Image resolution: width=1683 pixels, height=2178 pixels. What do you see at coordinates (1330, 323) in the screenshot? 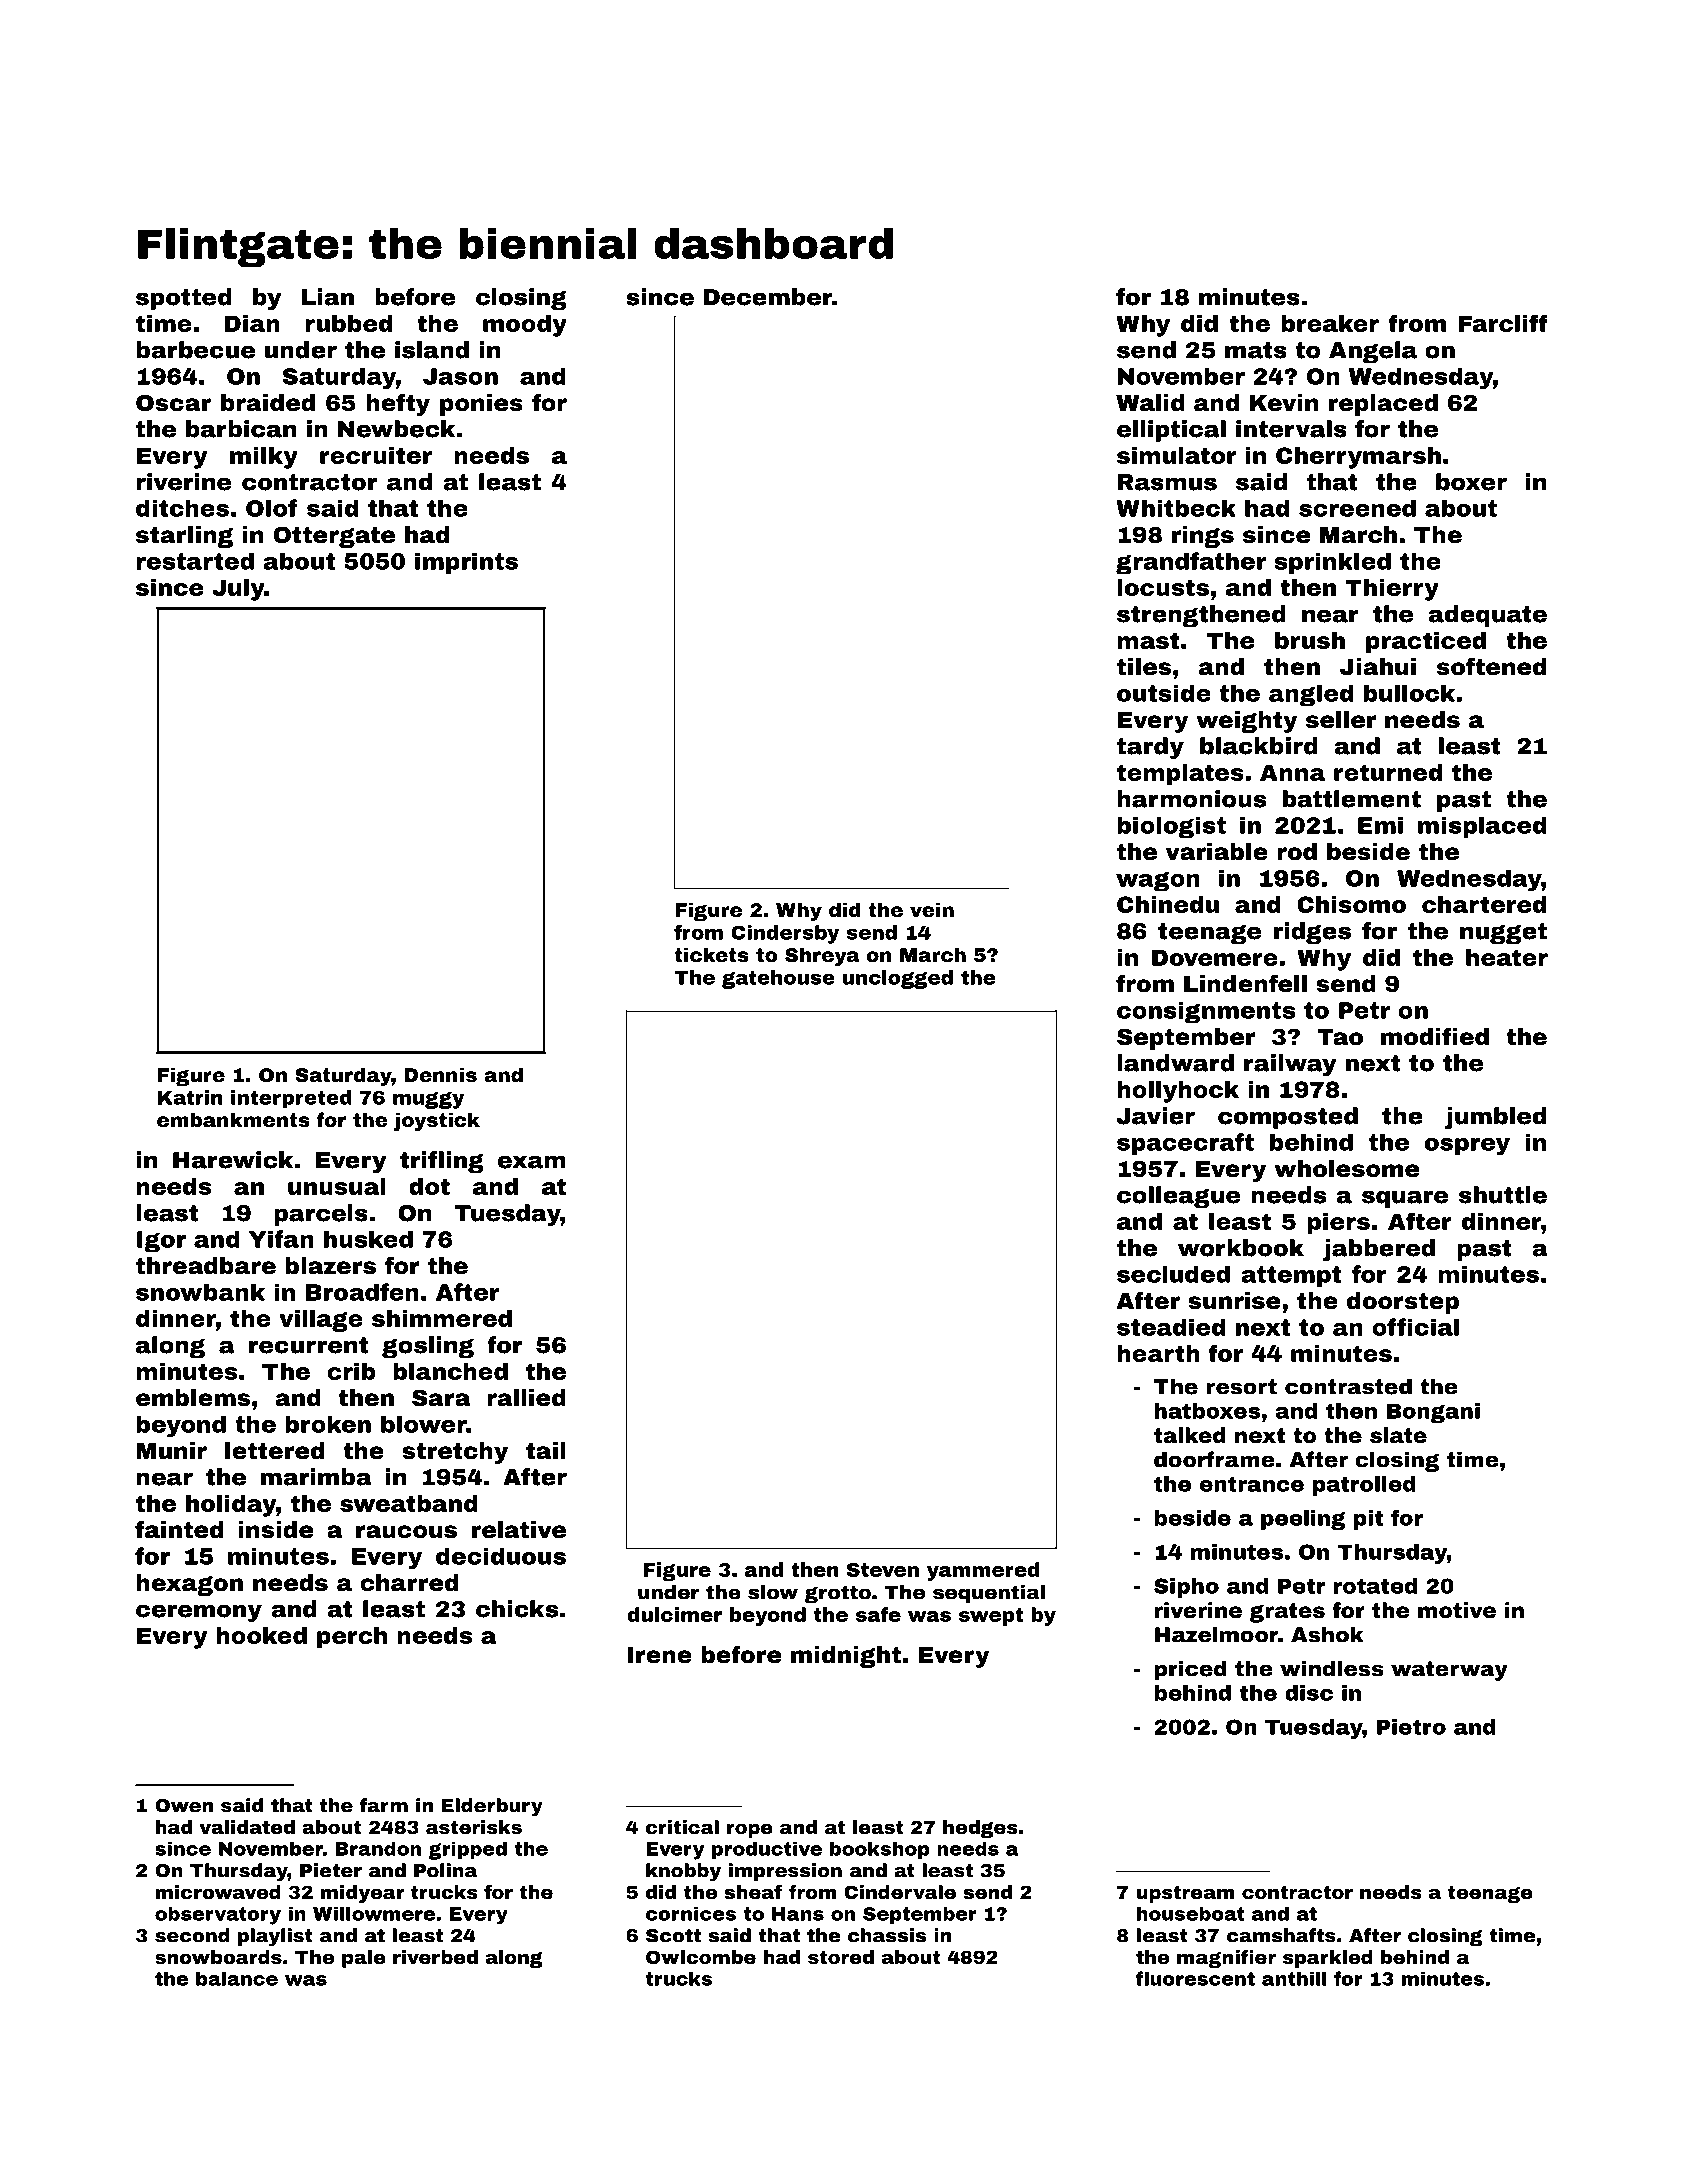
I see `breaker` at bounding box center [1330, 323].
